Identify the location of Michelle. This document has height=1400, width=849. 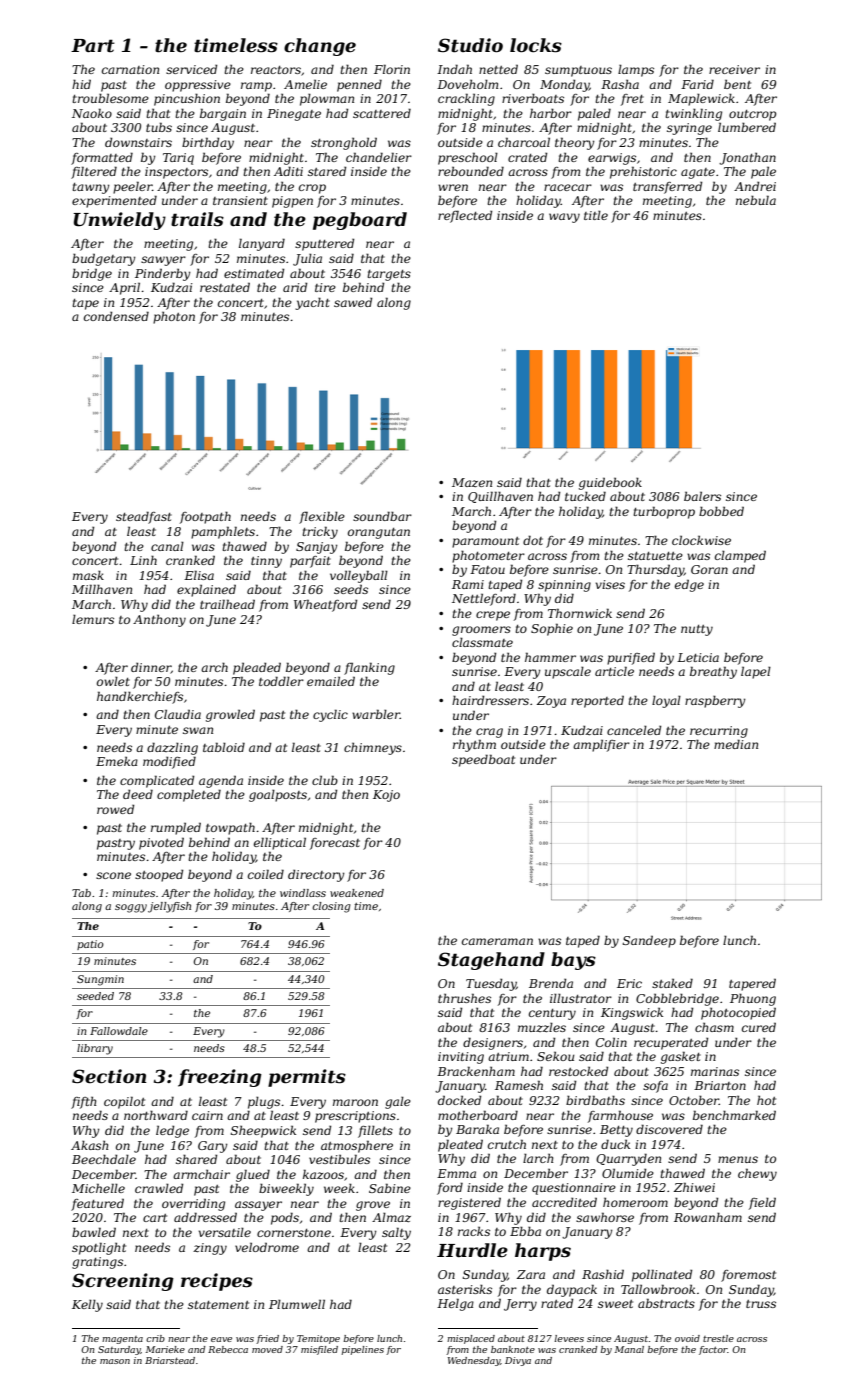
(98, 1188).
